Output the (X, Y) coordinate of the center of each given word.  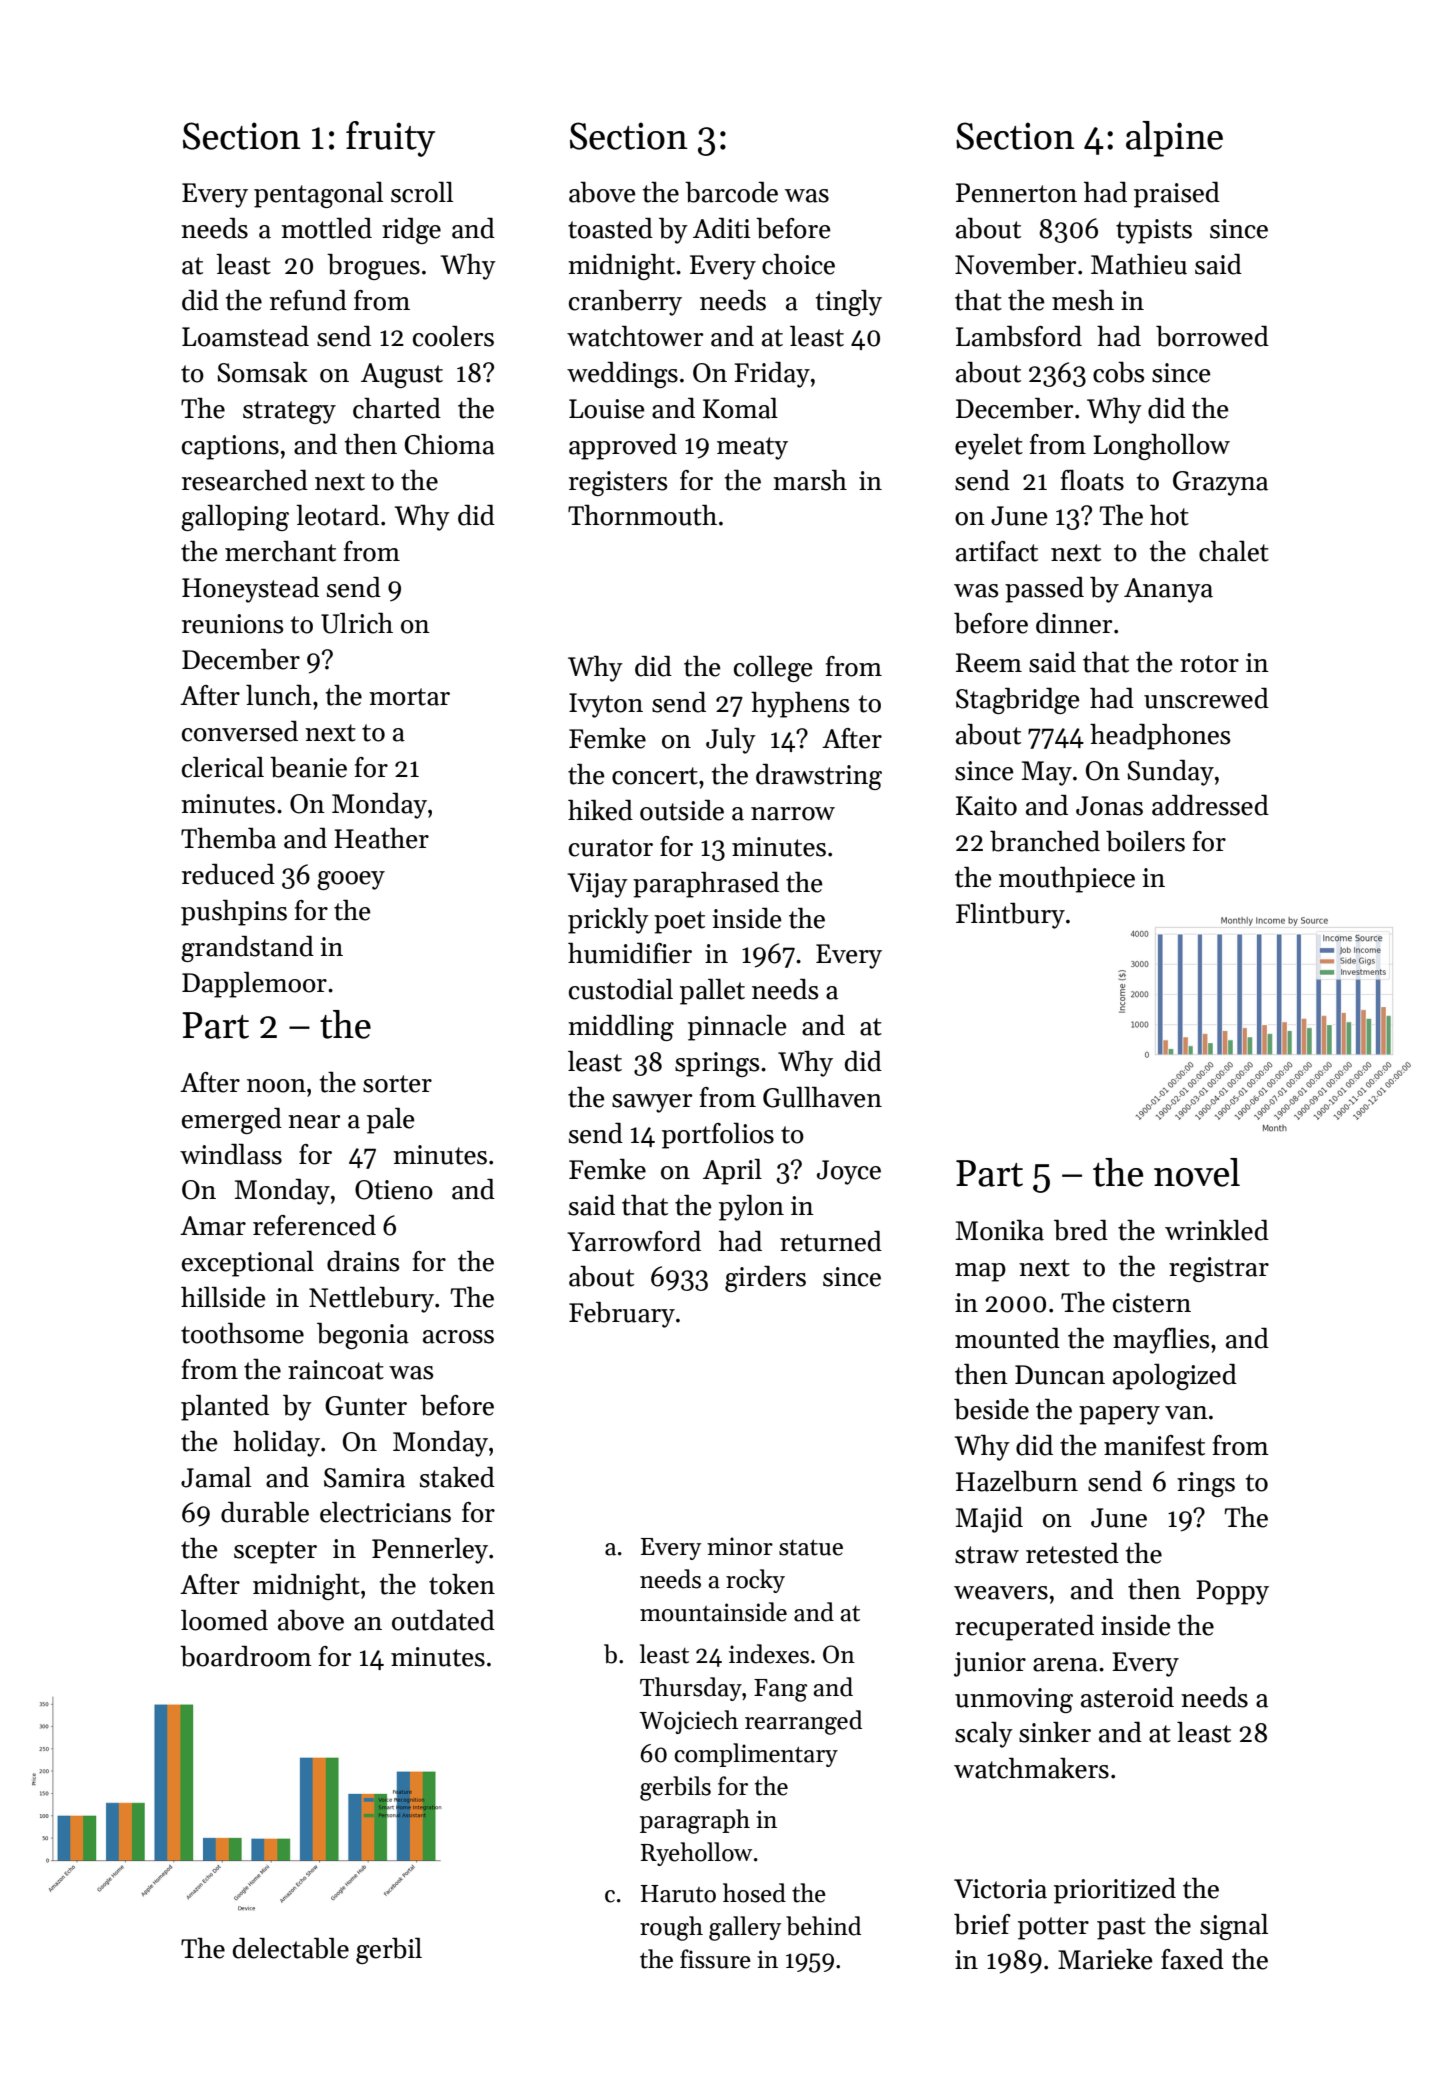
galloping (235, 518)
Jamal (216, 1477)
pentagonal (318, 195)
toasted (610, 228)
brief (982, 1924)
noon (276, 1086)
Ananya (1168, 590)
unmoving (1014, 1700)
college (773, 669)
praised (1177, 195)
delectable (291, 1948)
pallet (712, 992)
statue (811, 1548)
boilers (1145, 841)
